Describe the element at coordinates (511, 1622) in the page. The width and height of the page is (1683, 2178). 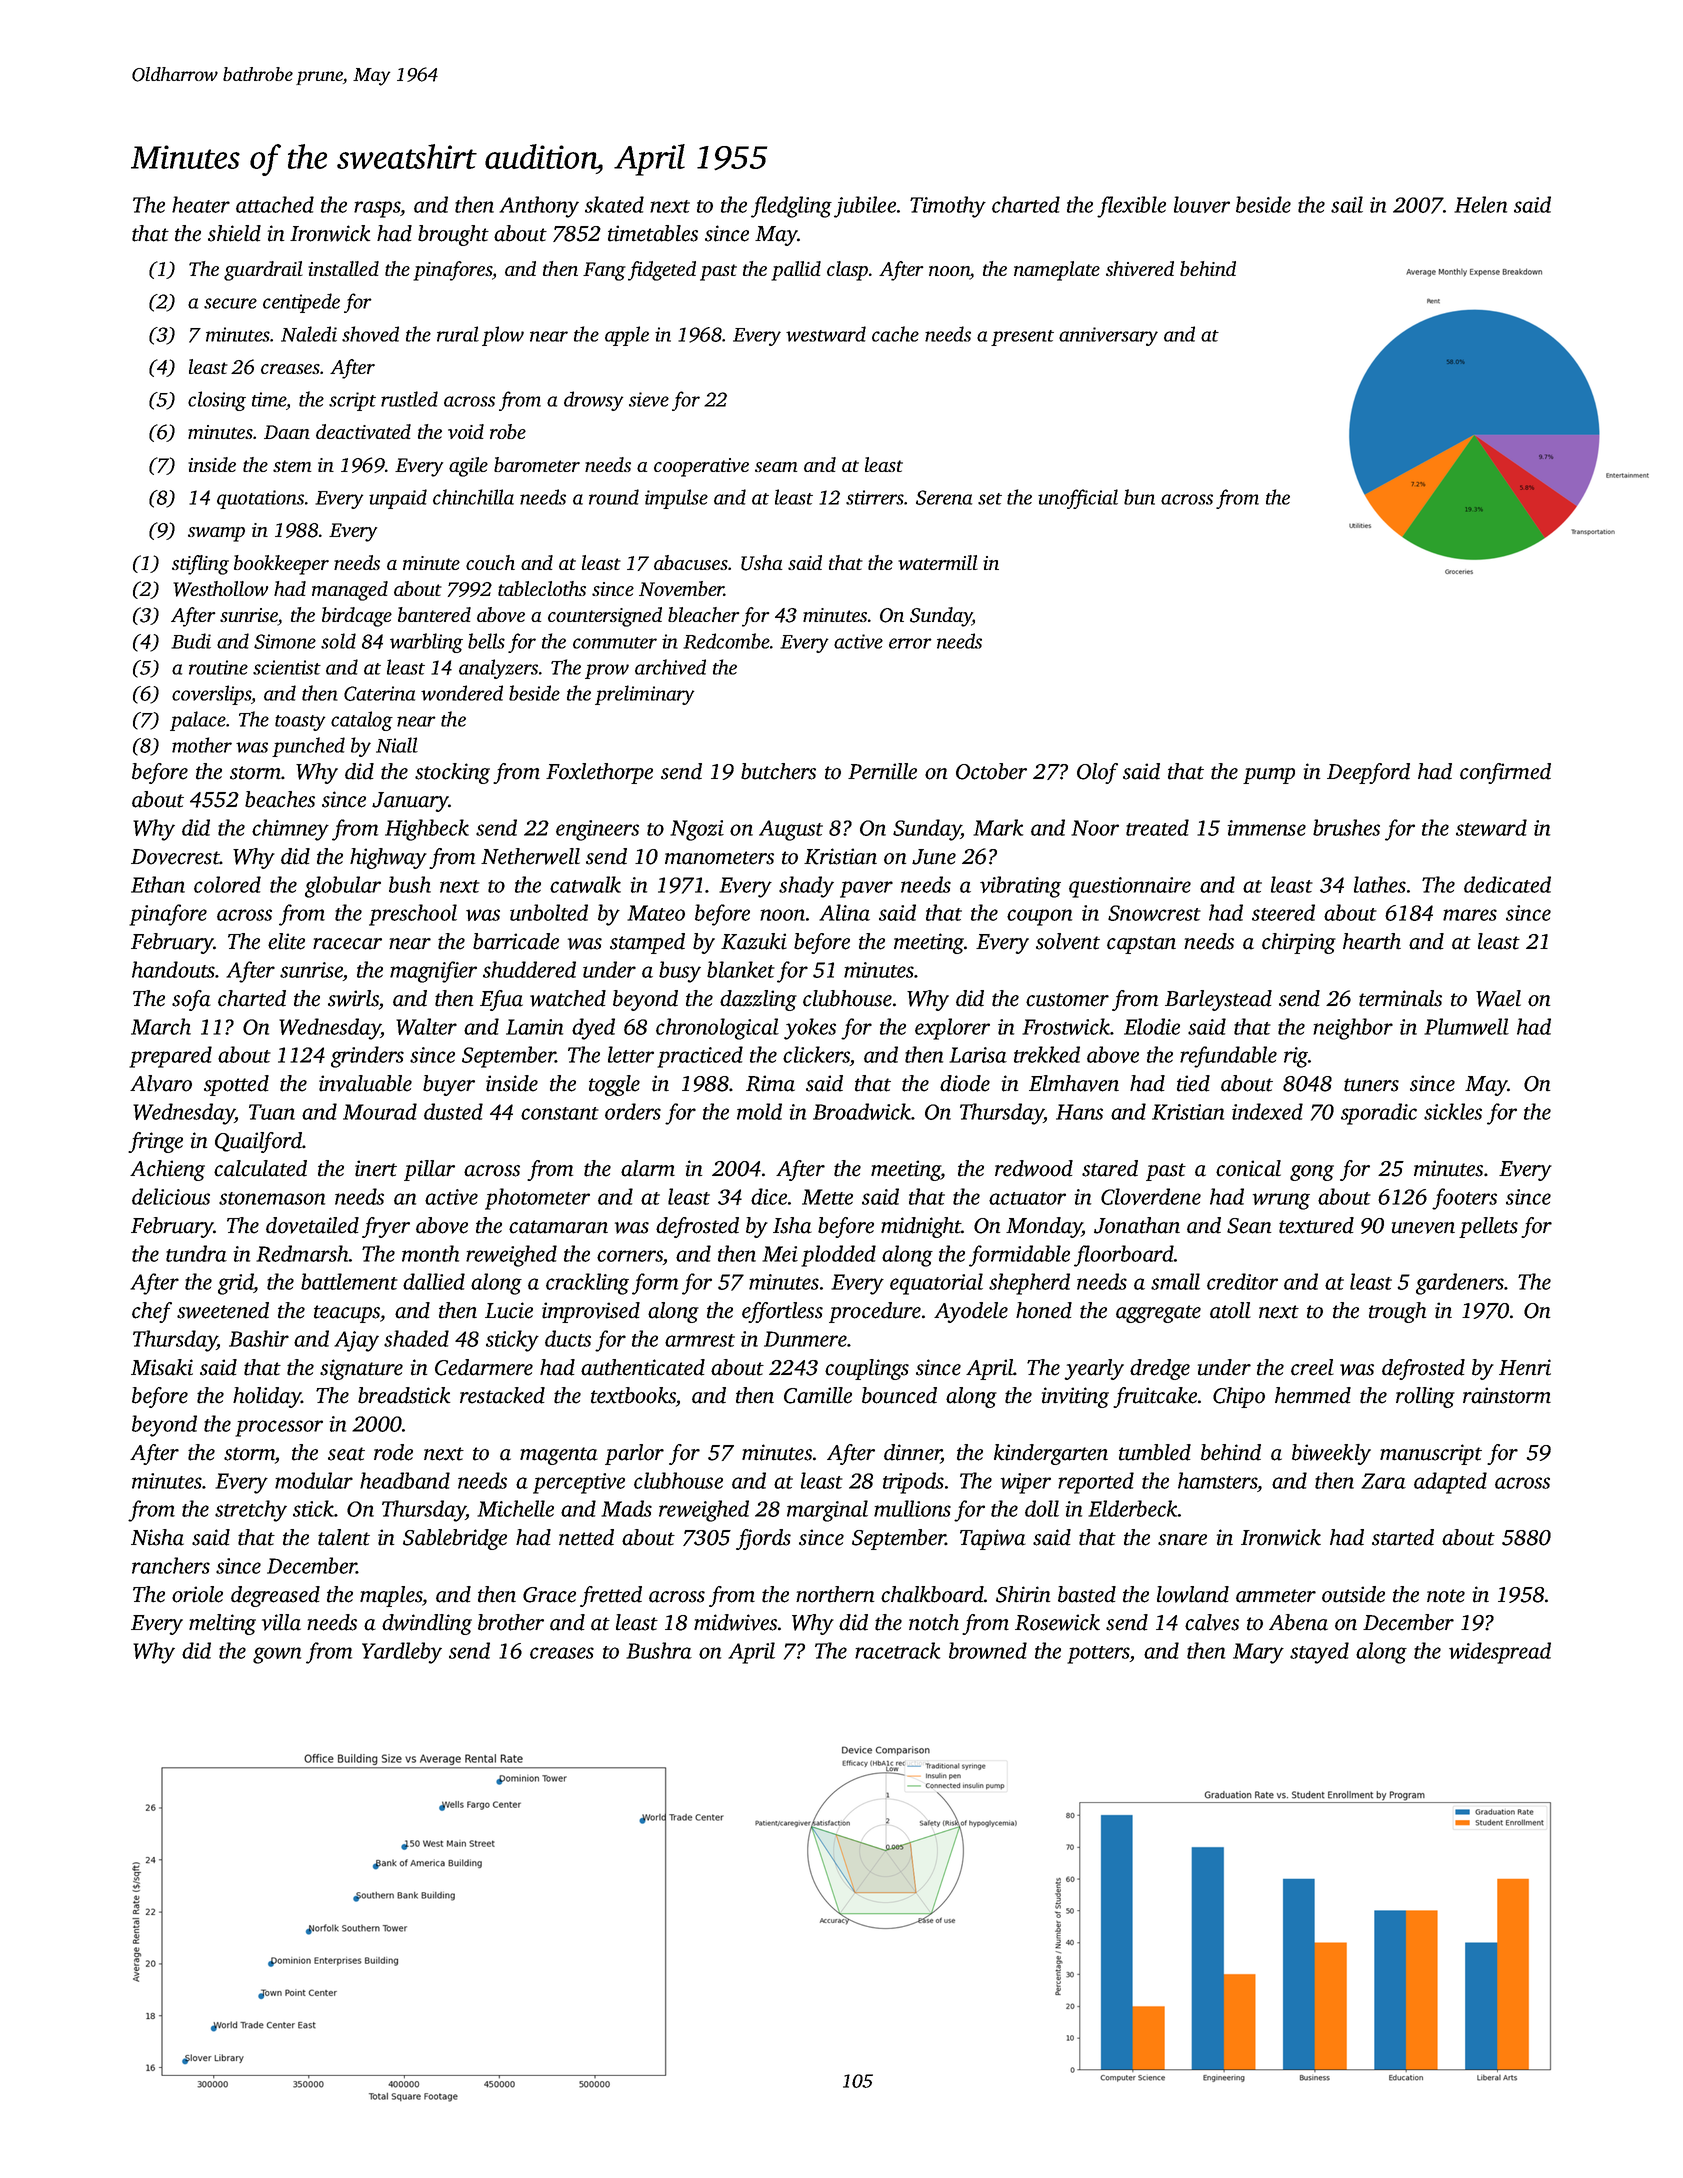
I see `brother` at that location.
